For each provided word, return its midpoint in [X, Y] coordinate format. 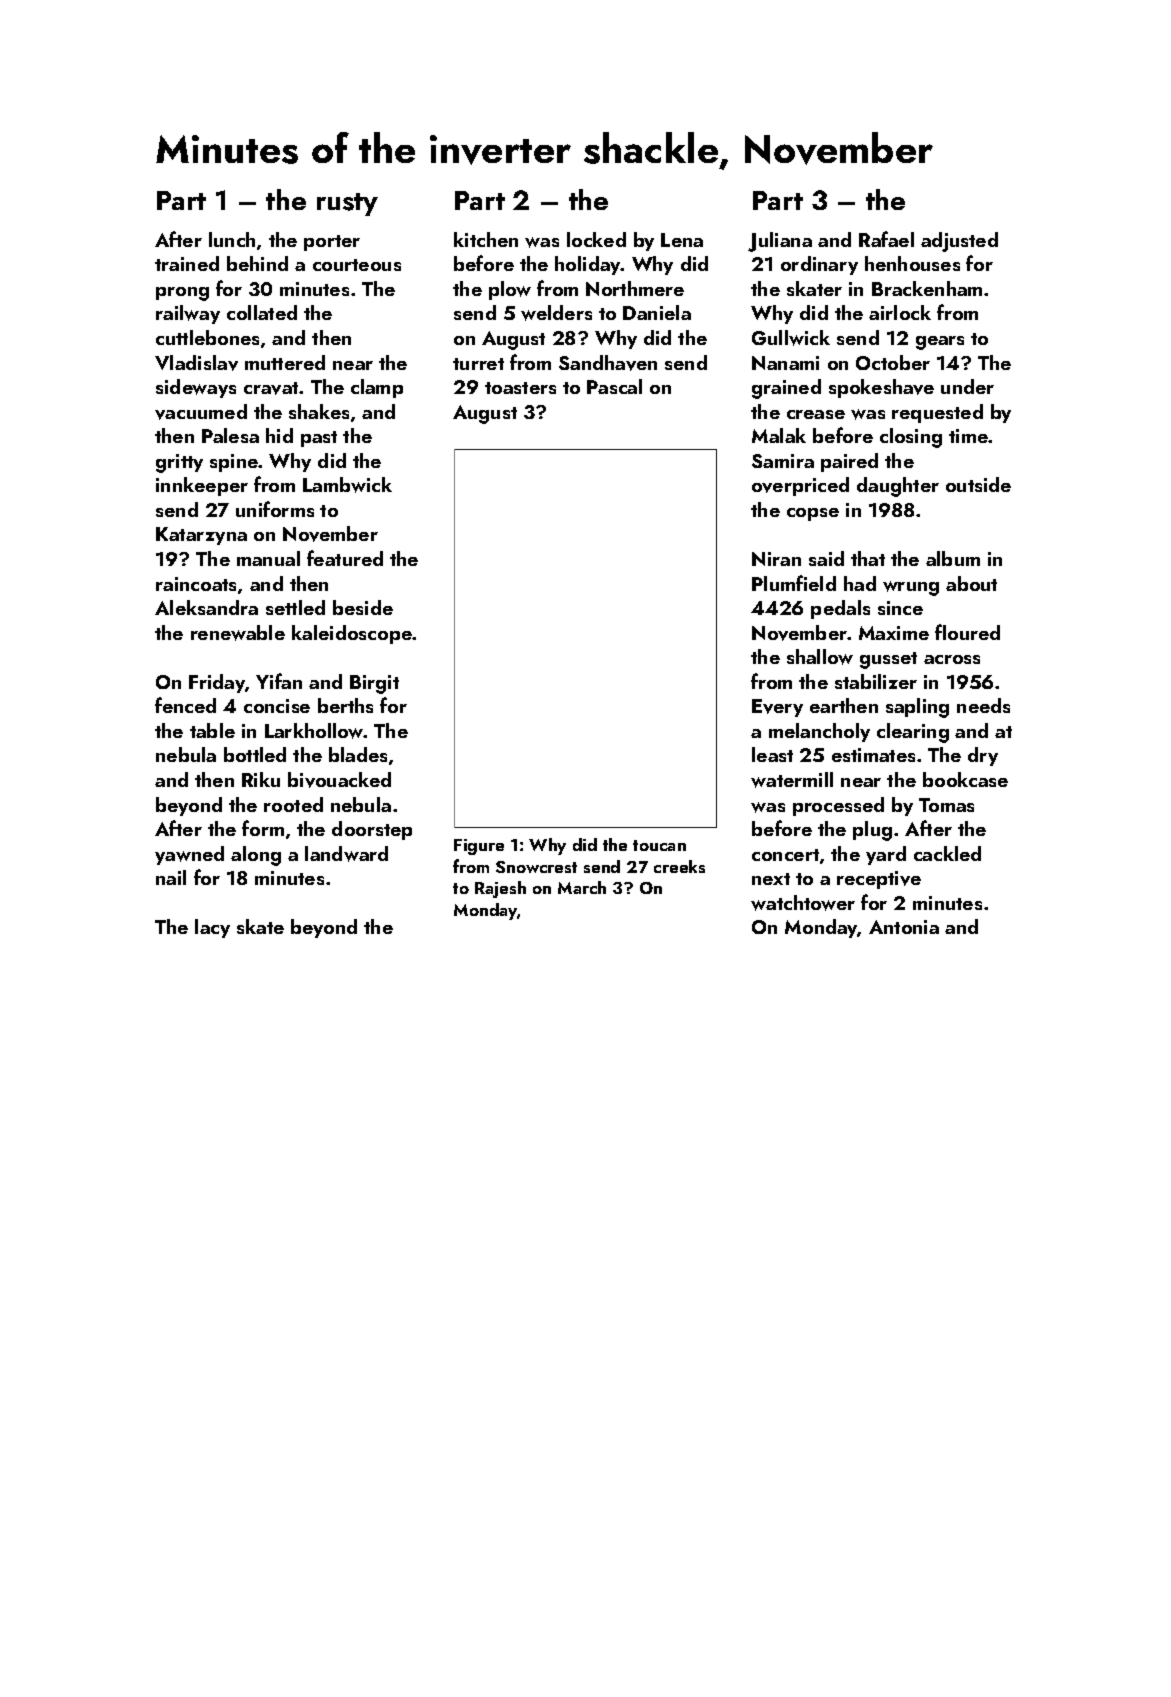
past [319, 439]
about [971, 583]
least [772, 754]
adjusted [959, 242]
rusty [347, 204]
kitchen [486, 239]
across [952, 659]
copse [813, 514]
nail [171, 877]
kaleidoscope [352, 634]
